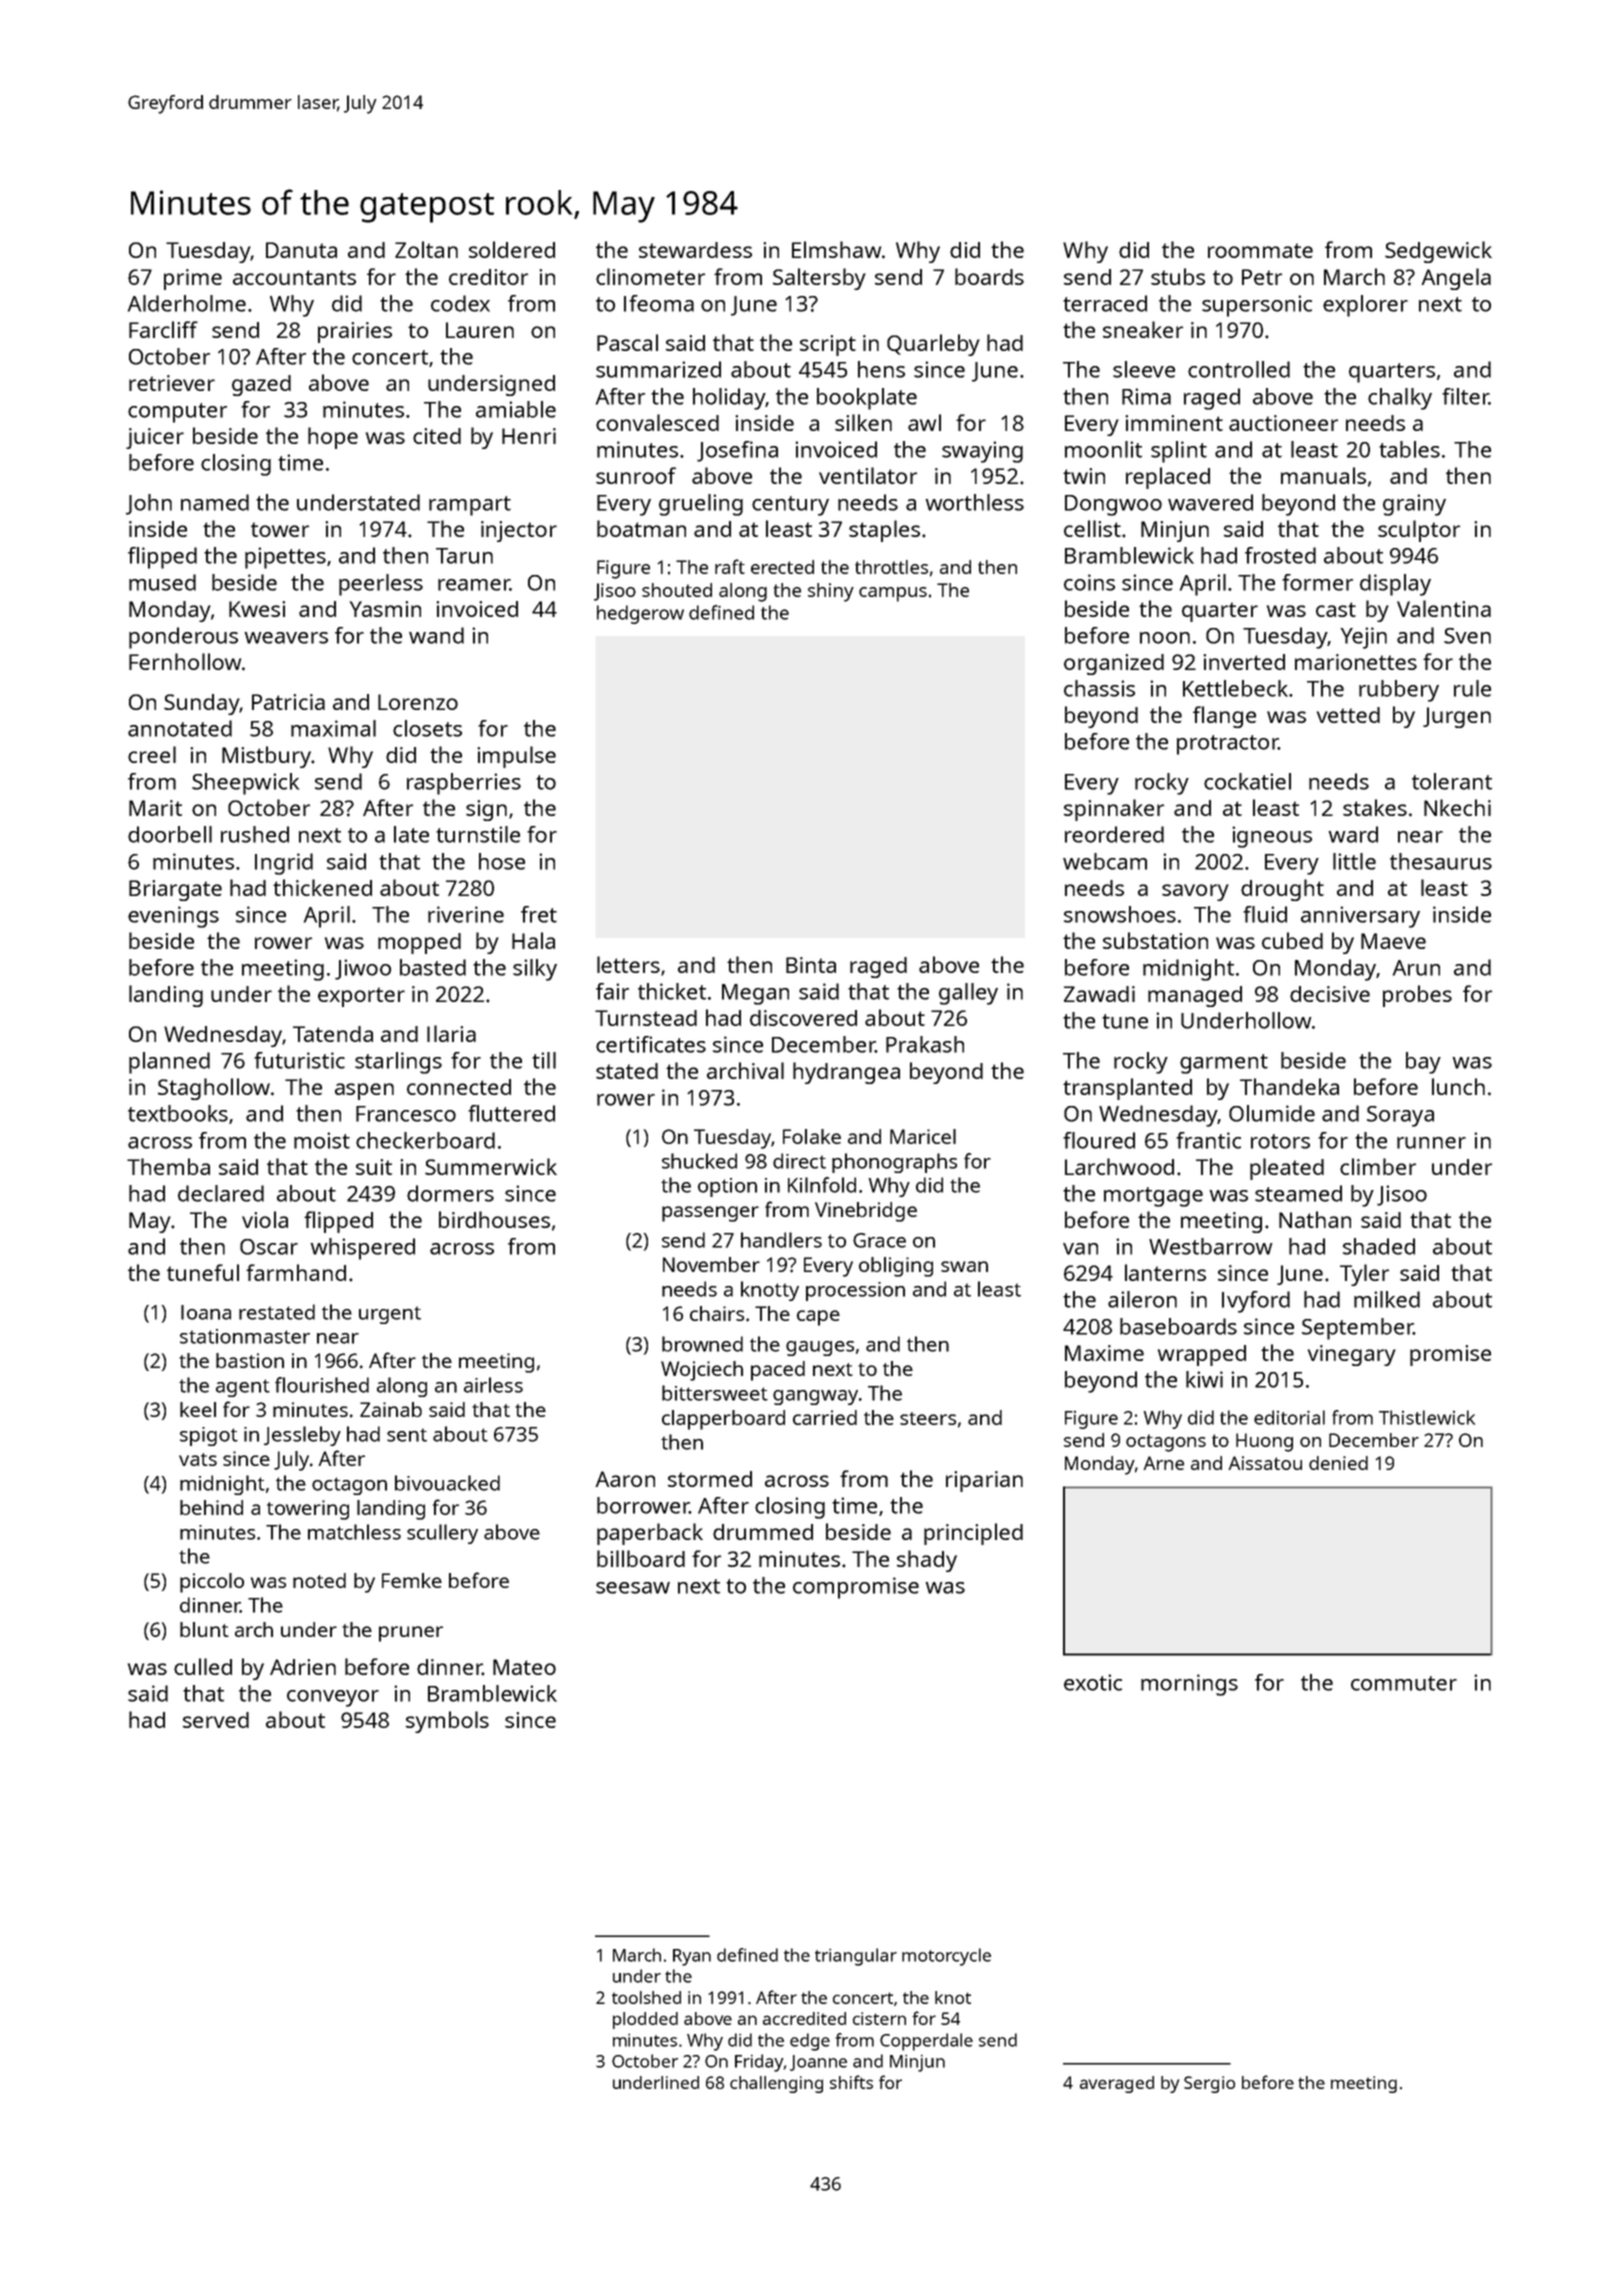 This screenshot has height=2292, width=1620. Describe the element at coordinates (633, 1588) in the screenshot. I see `seesaw` at that location.
